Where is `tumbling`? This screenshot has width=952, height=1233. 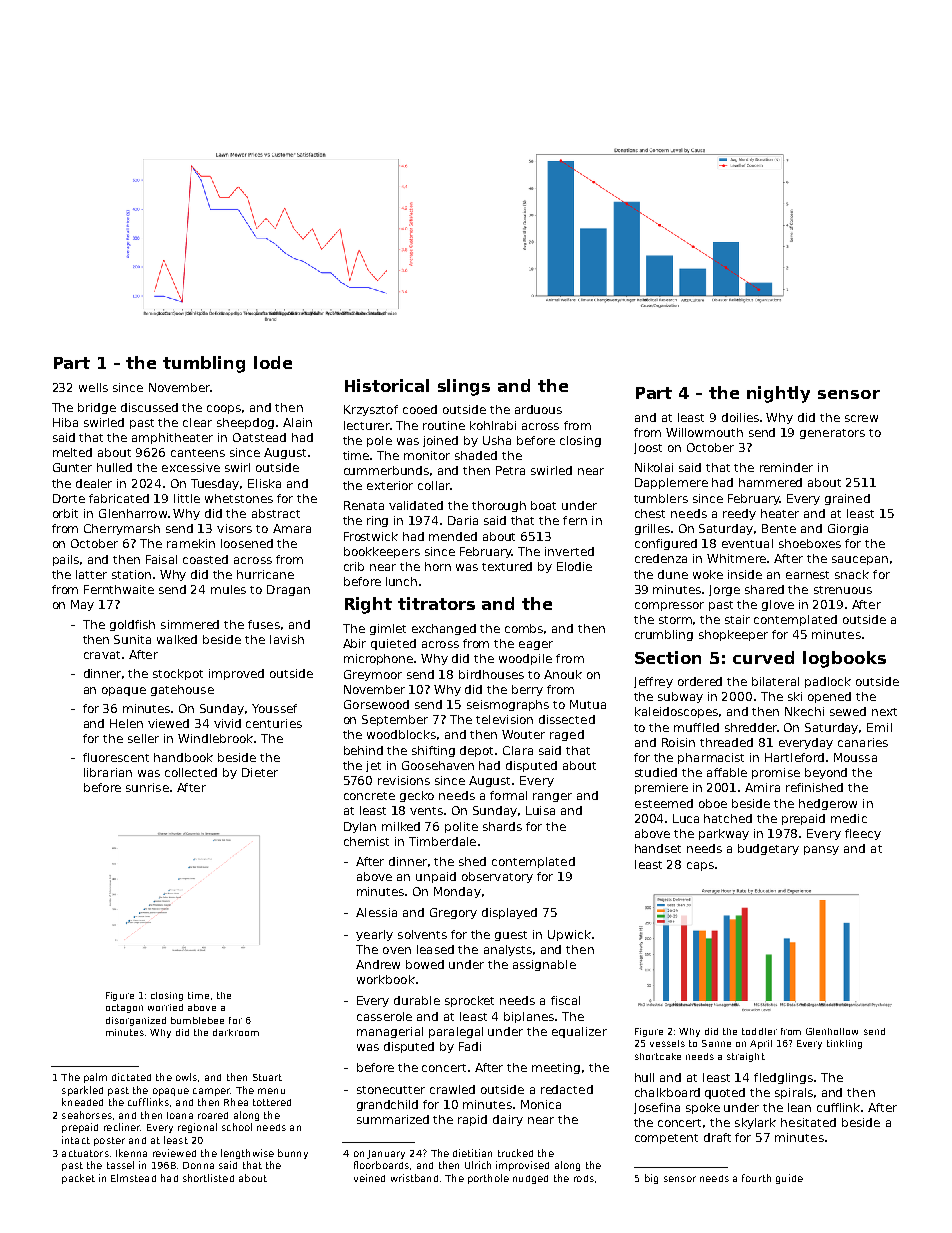 tumbling is located at coordinates (204, 364).
